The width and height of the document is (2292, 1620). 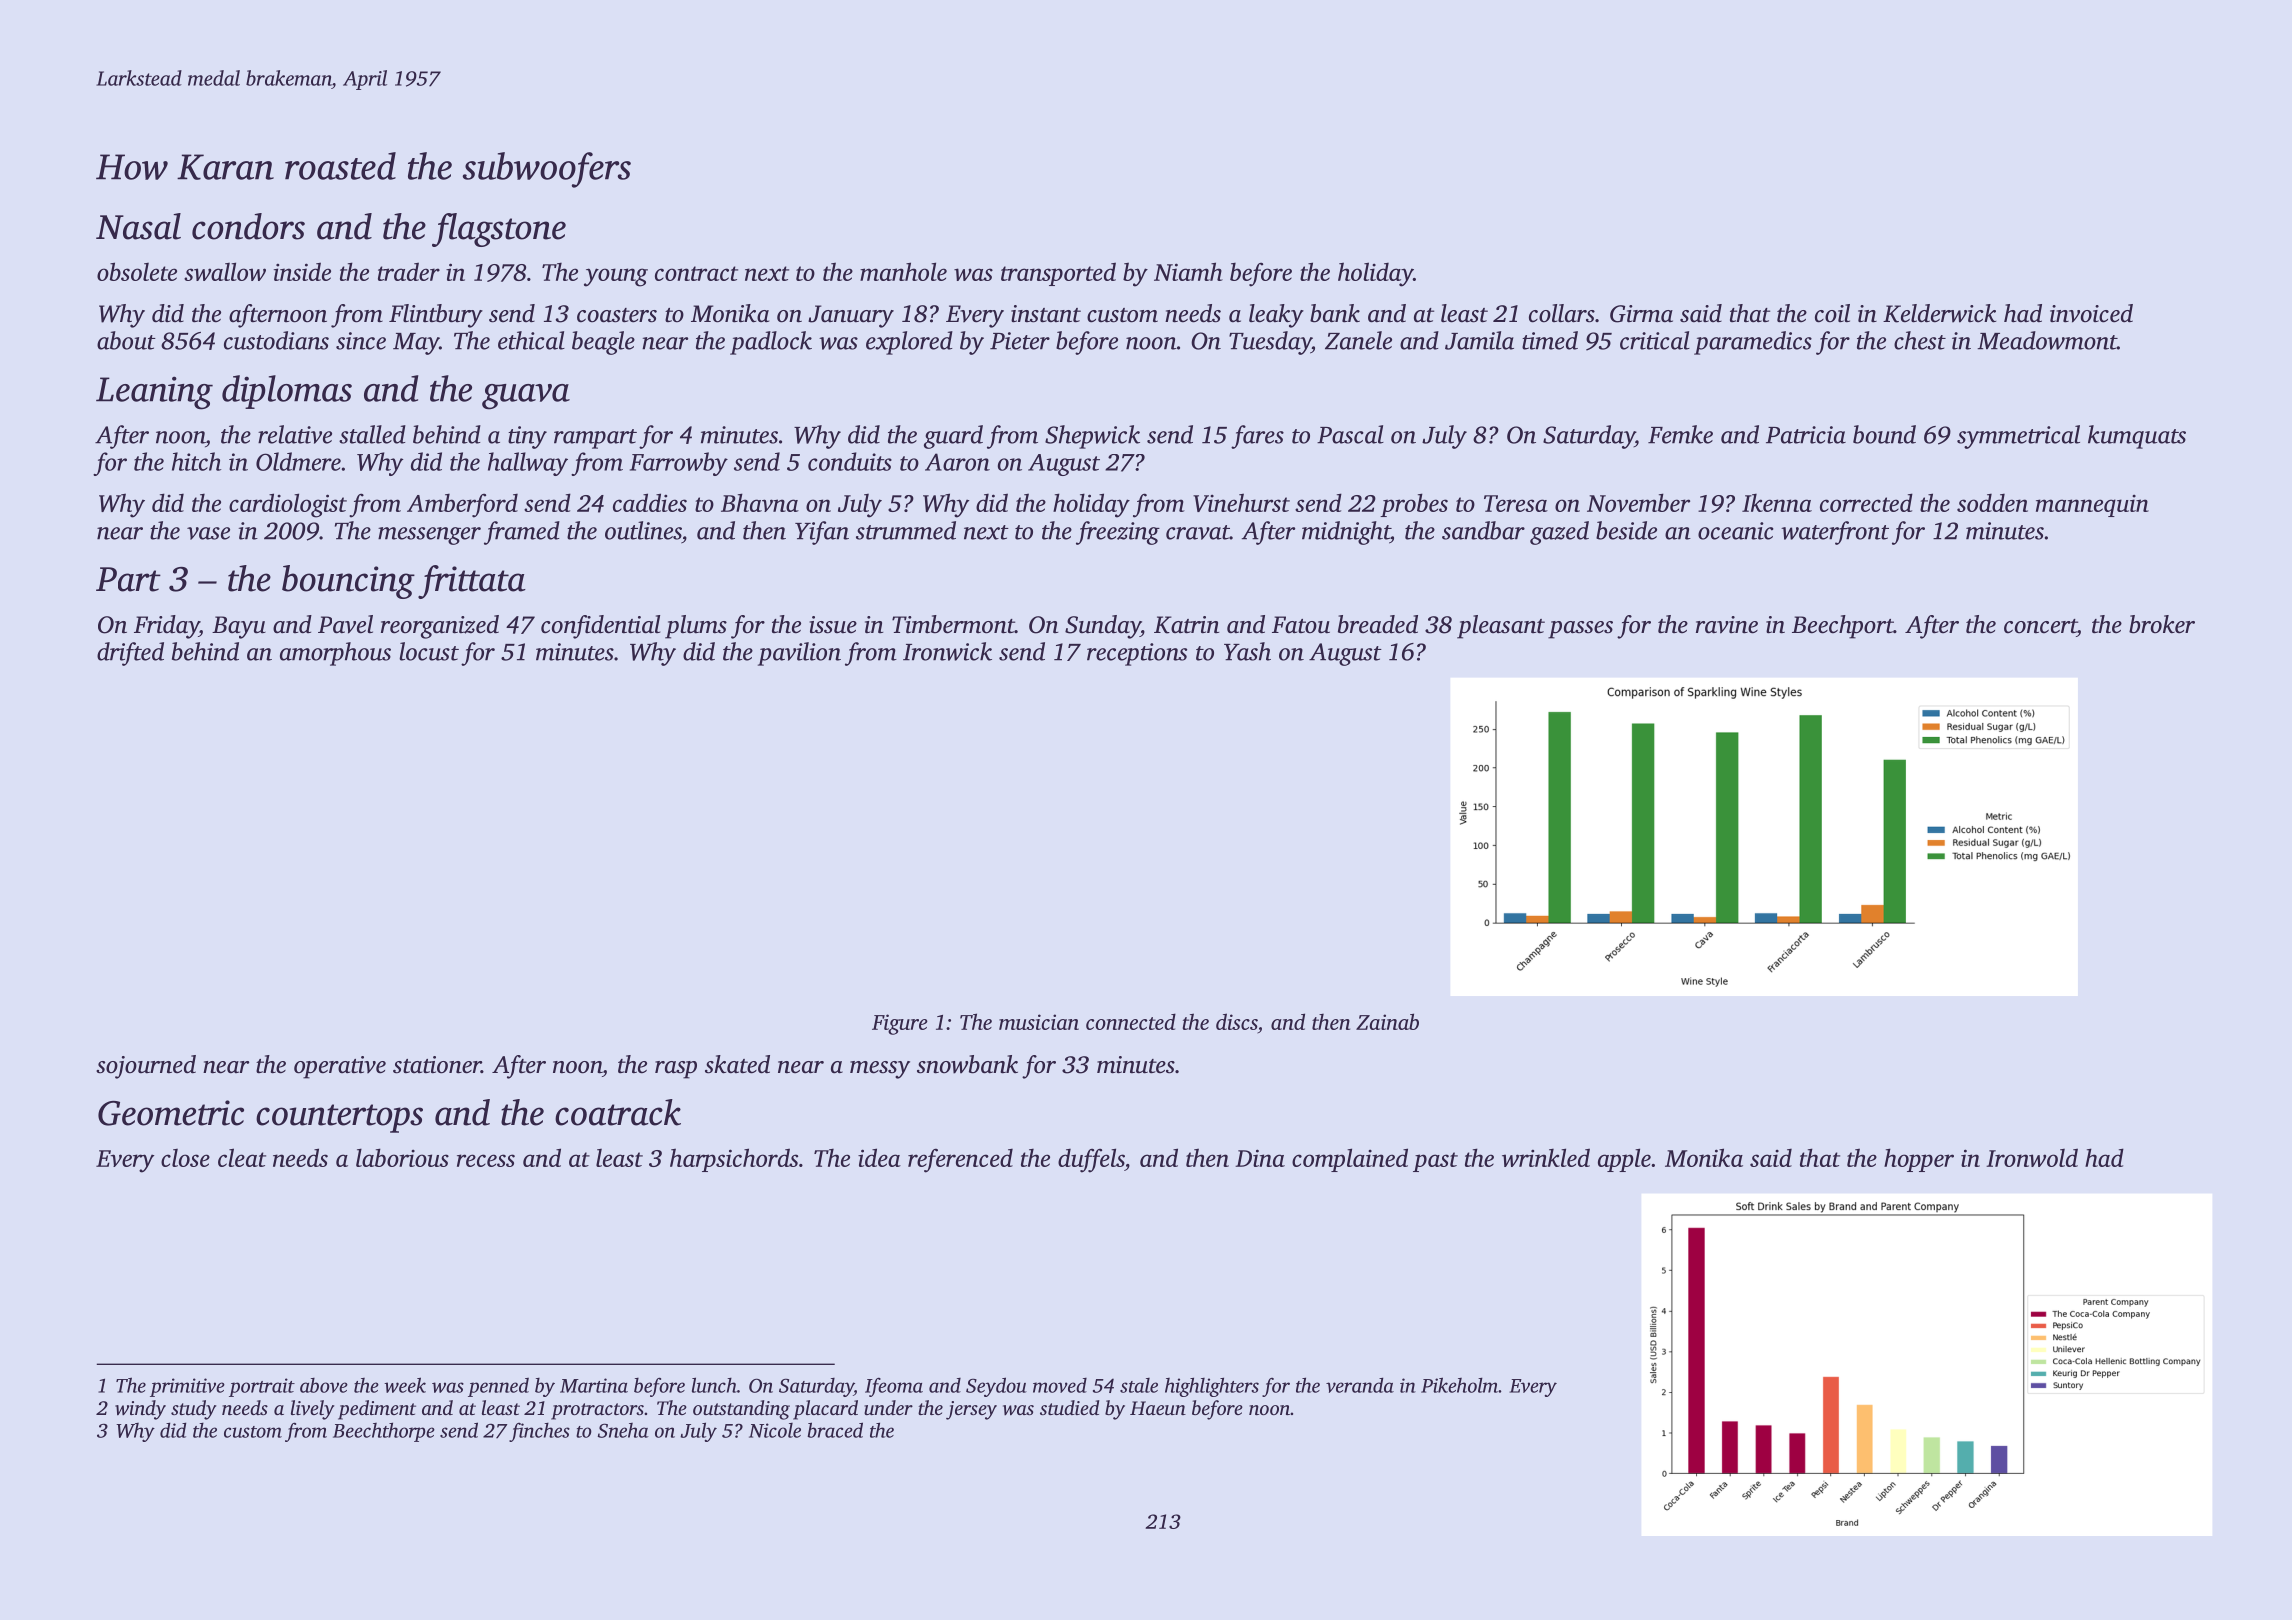 What do you see at coordinates (1188, 271) in the document?
I see `Niamh` at bounding box center [1188, 271].
